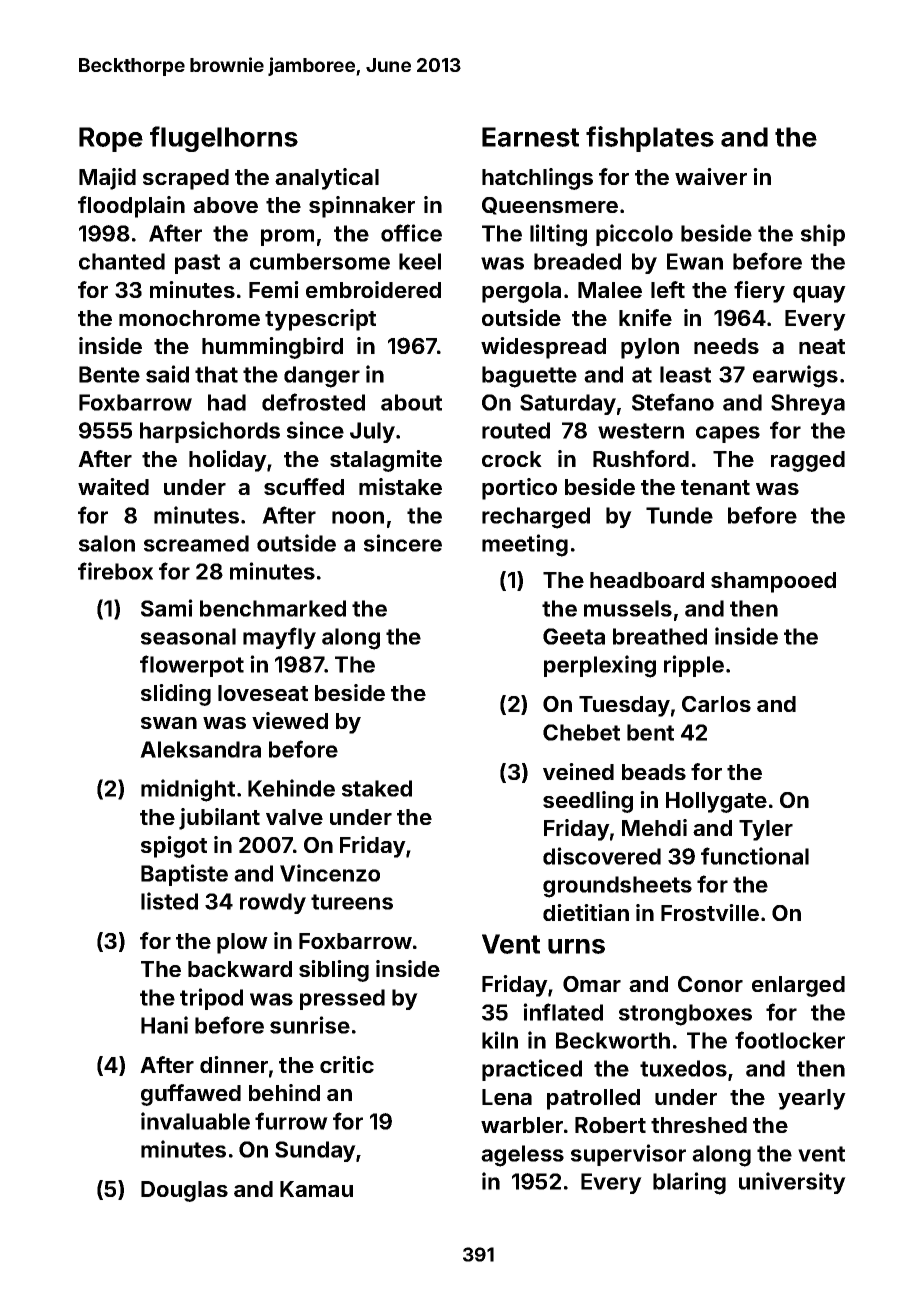  What do you see at coordinates (191, 1095) in the screenshot?
I see `guffawed` at bounding box center [191, 1095].
